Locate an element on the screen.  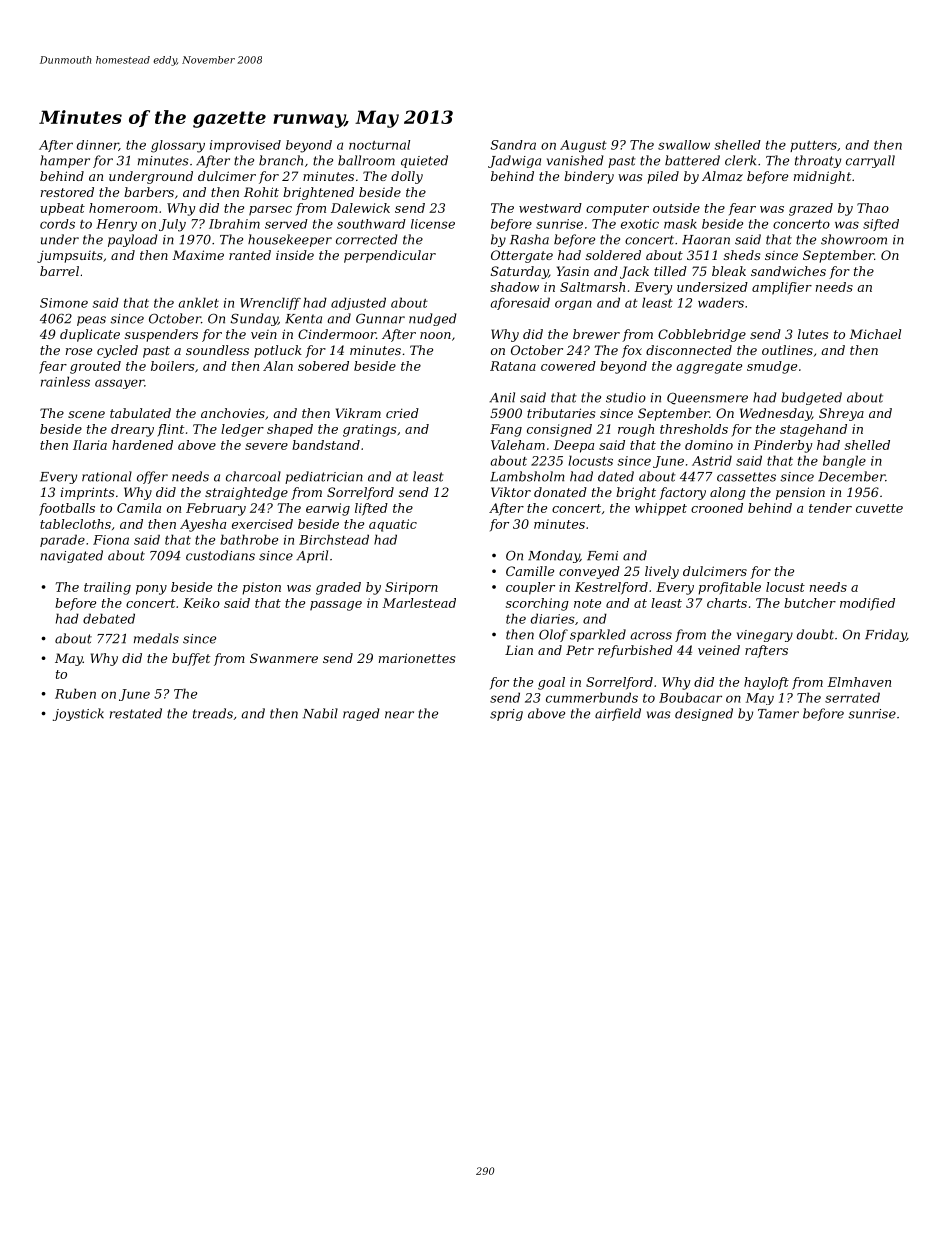
cuvette is located at coordinates (879, 508).
